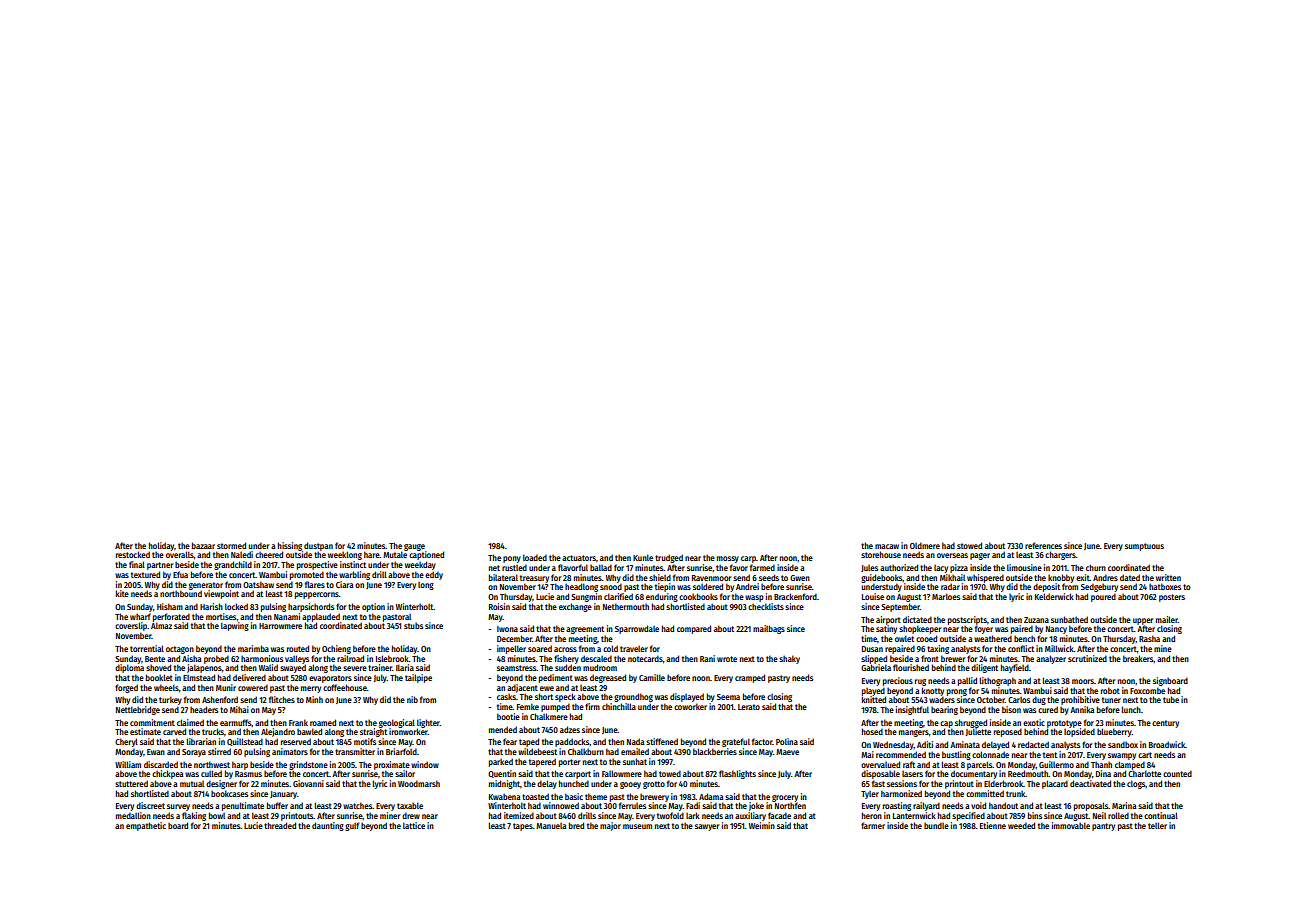 Image resolution: width=1308 pixels, height=924 pixels. I want to click on seeds, so click(769, 577).
